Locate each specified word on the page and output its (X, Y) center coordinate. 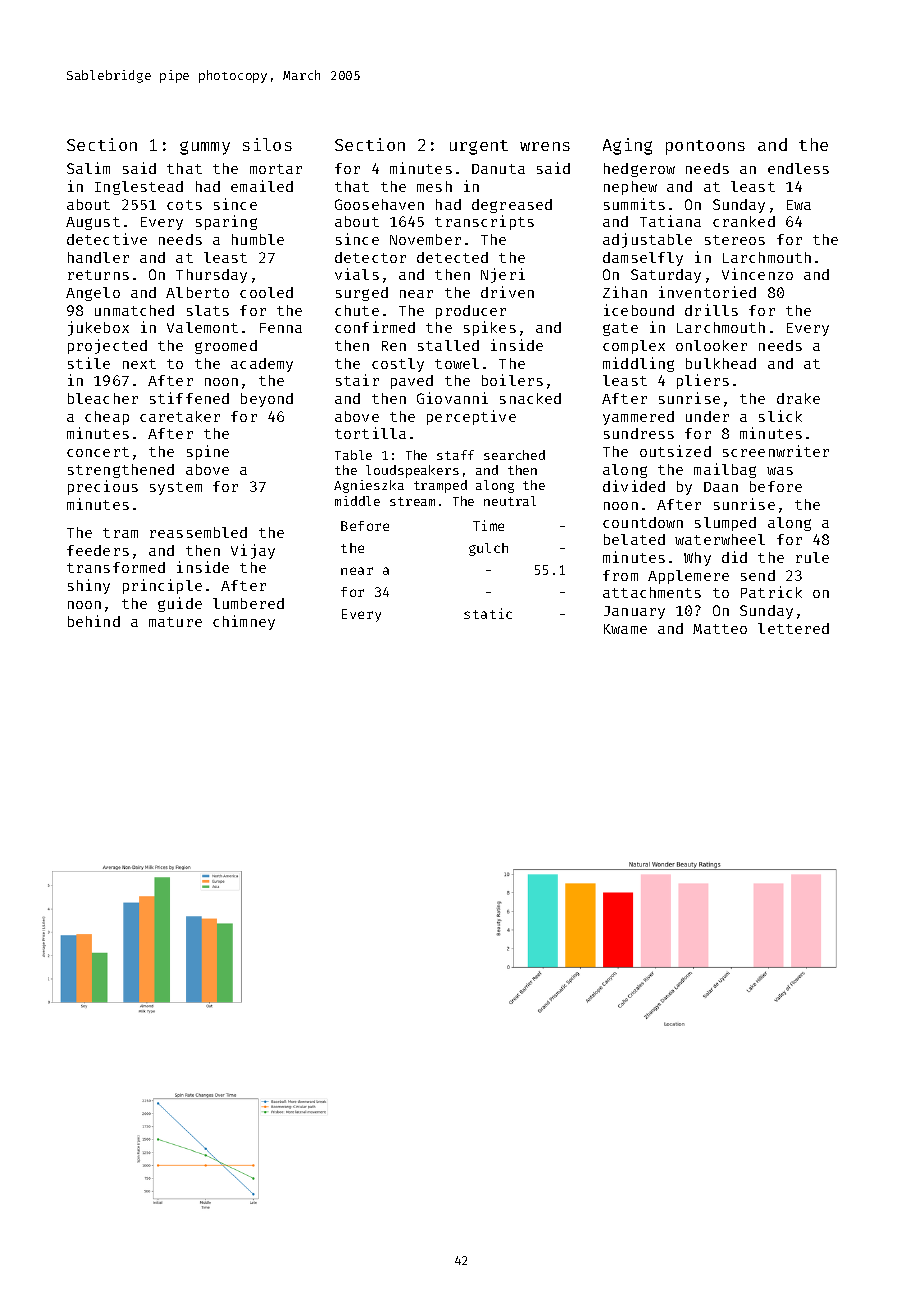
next (139, 364)
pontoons (705, 147)
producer (471, 312)
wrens (545, 146)
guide (180, 604)
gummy (205, 148)
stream (412, 501)
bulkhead (721, 363)
